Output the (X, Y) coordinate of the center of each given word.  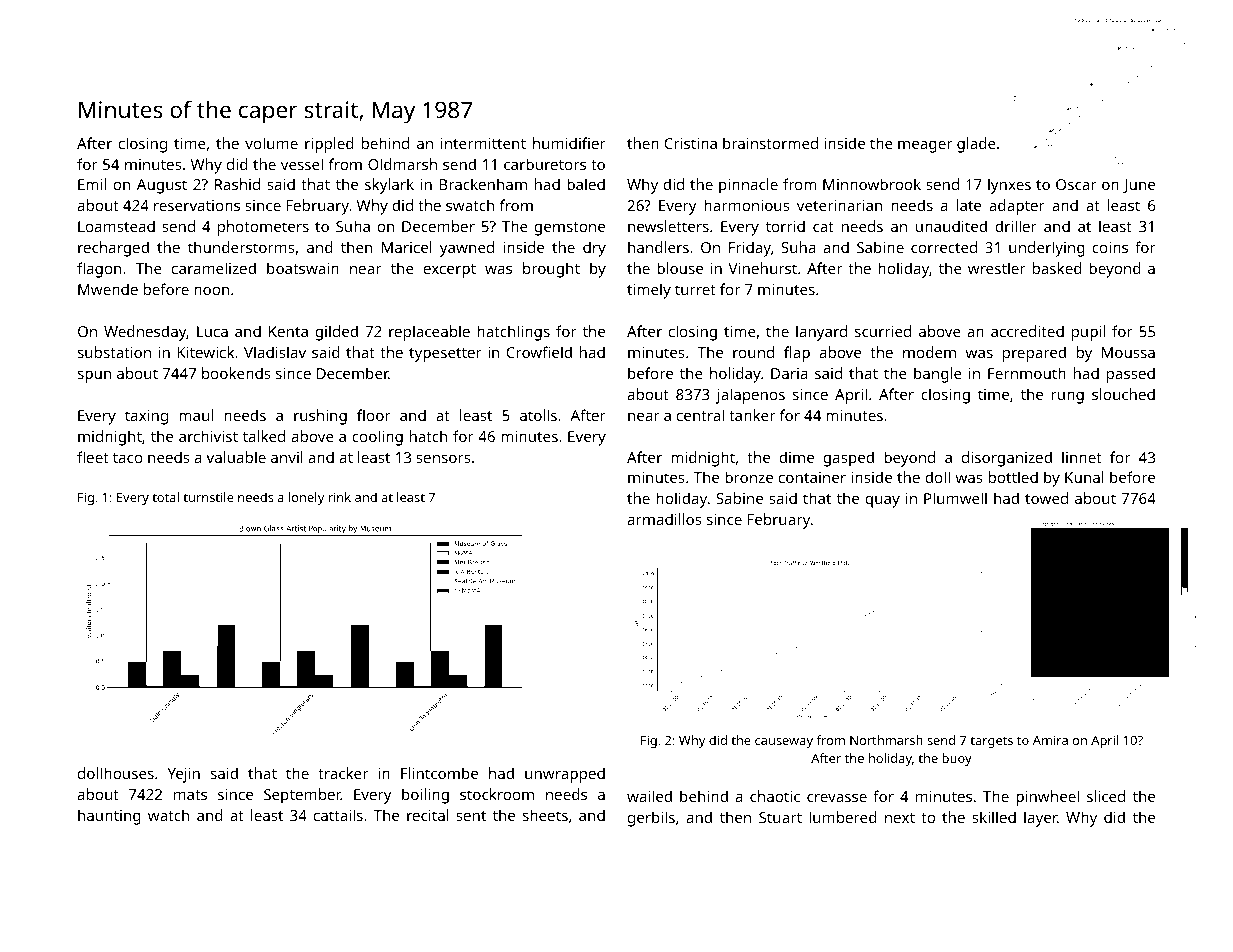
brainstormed (770, 143)
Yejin (184, 775)
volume (271, 143)
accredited (1027, 331)
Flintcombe (439, 773)
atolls (538, 415)
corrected (944, 247)
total (165, 497)
